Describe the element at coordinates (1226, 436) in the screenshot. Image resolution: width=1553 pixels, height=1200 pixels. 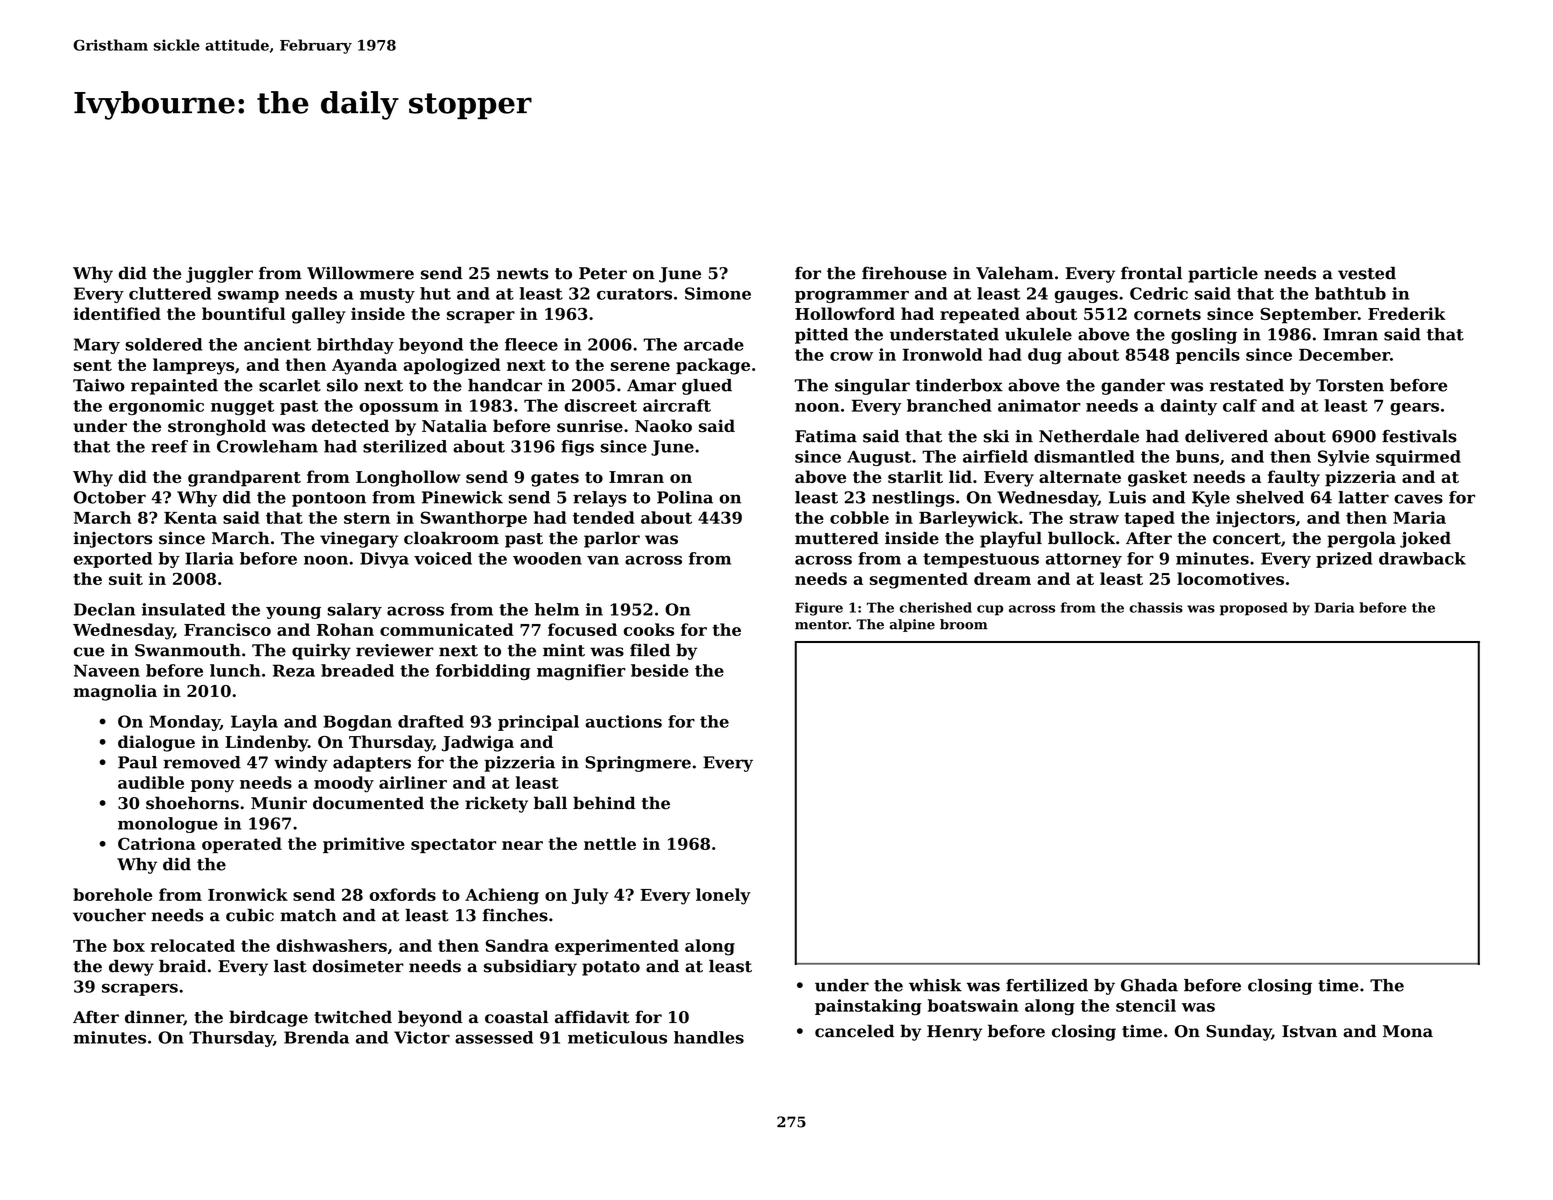
I see `delivered` at that location.
